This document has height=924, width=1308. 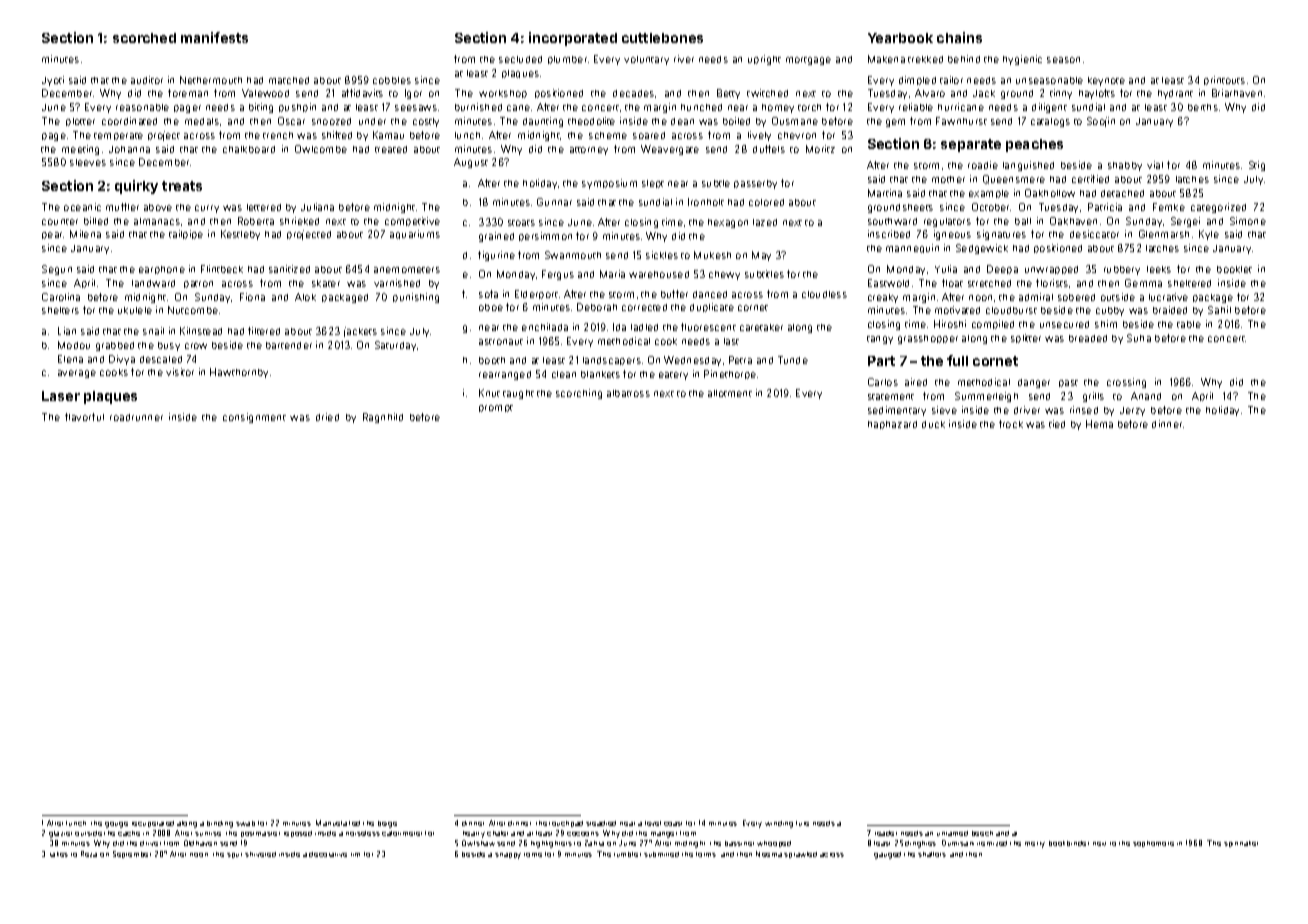 What do you see at coordinates (245, 823) in the document?
I see `swab` at bounding box center [245, 823].
